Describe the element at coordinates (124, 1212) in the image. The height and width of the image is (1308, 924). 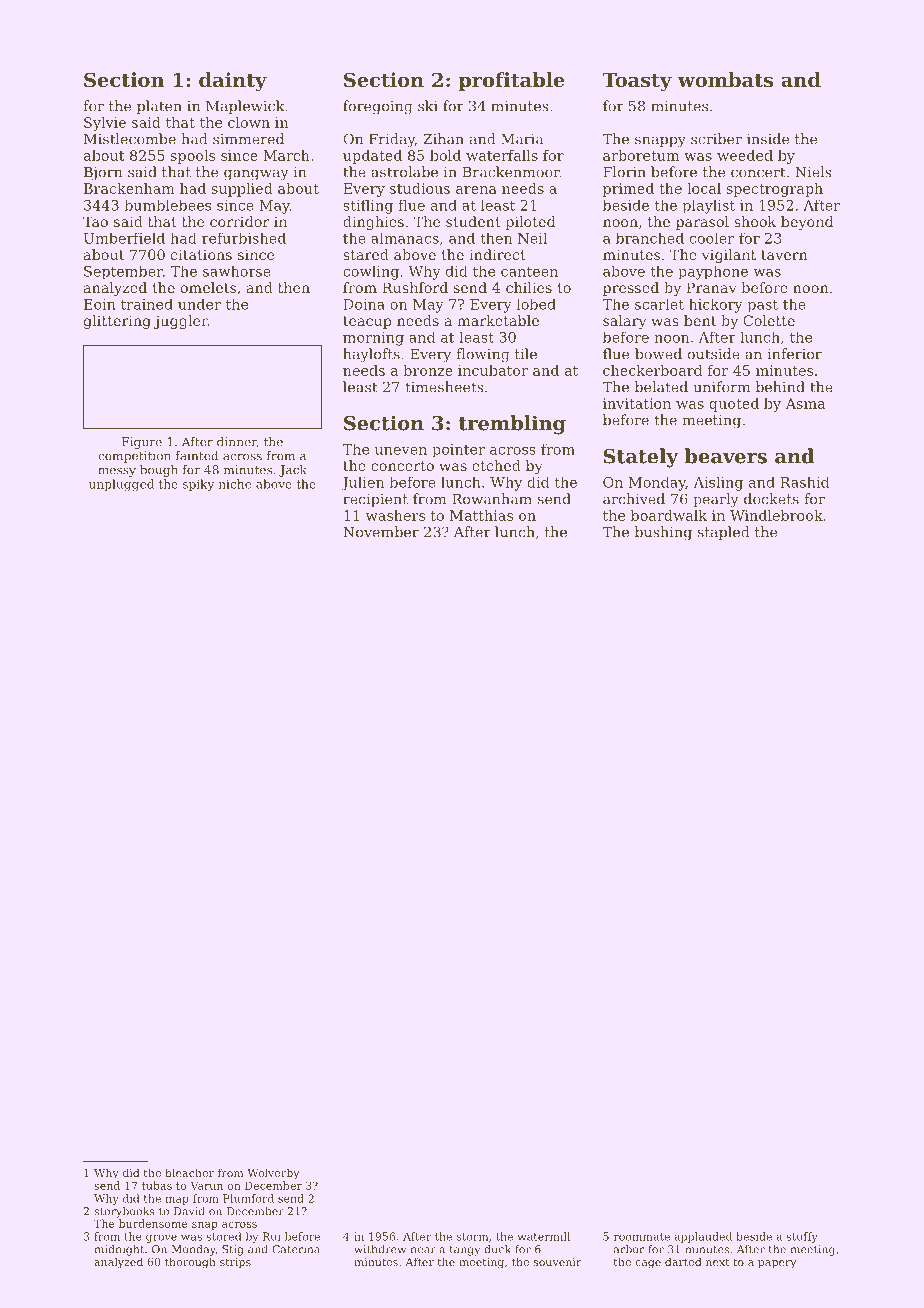
I see `storybooks` at that location.
